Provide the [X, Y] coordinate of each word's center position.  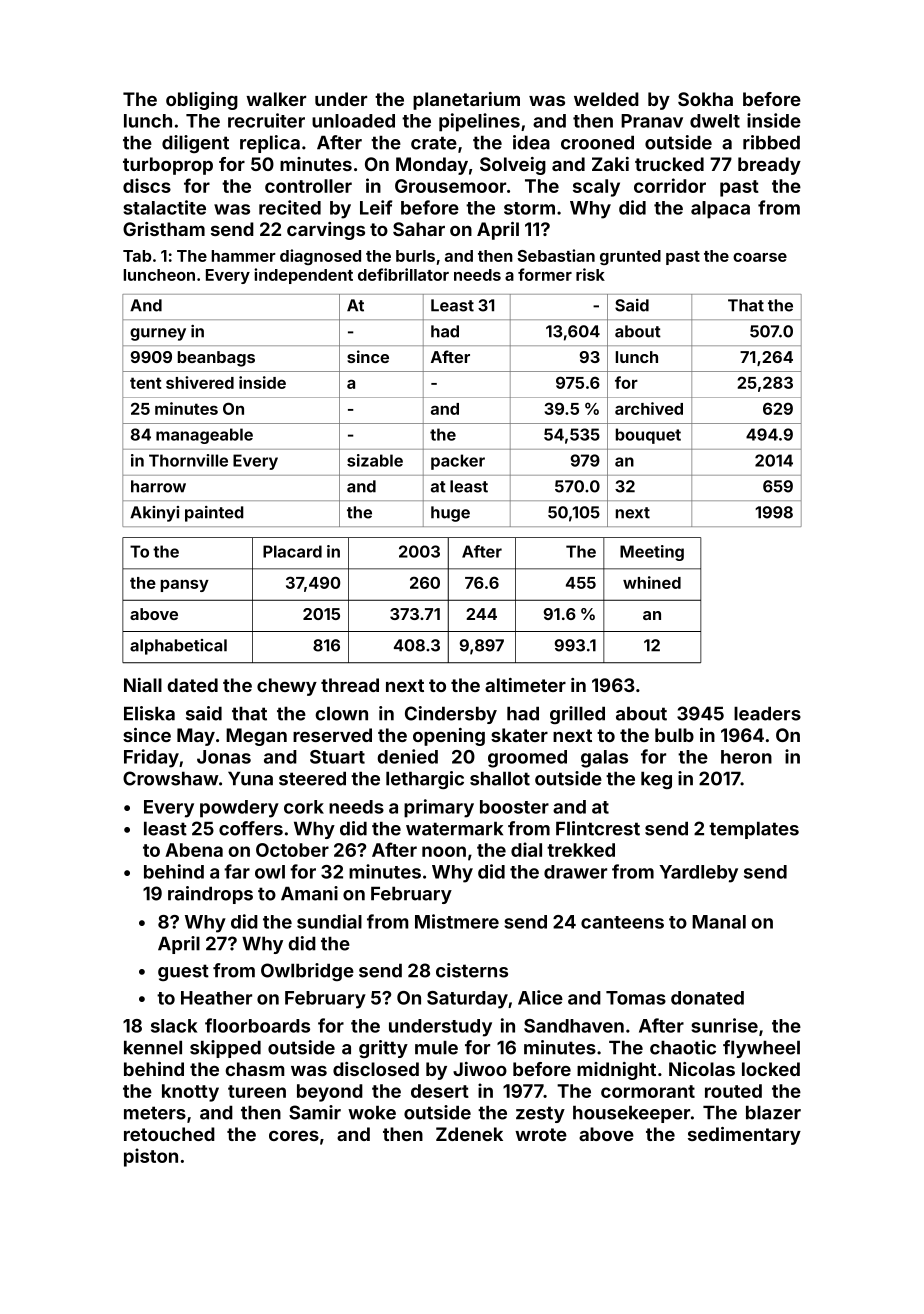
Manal [719, 922]
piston [151, 1157]
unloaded [353, 121]
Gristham [164, 229]
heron [746, 757]
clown [341, 714]
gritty [383, 1049]
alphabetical [178, 647]
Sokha [705, 99]
